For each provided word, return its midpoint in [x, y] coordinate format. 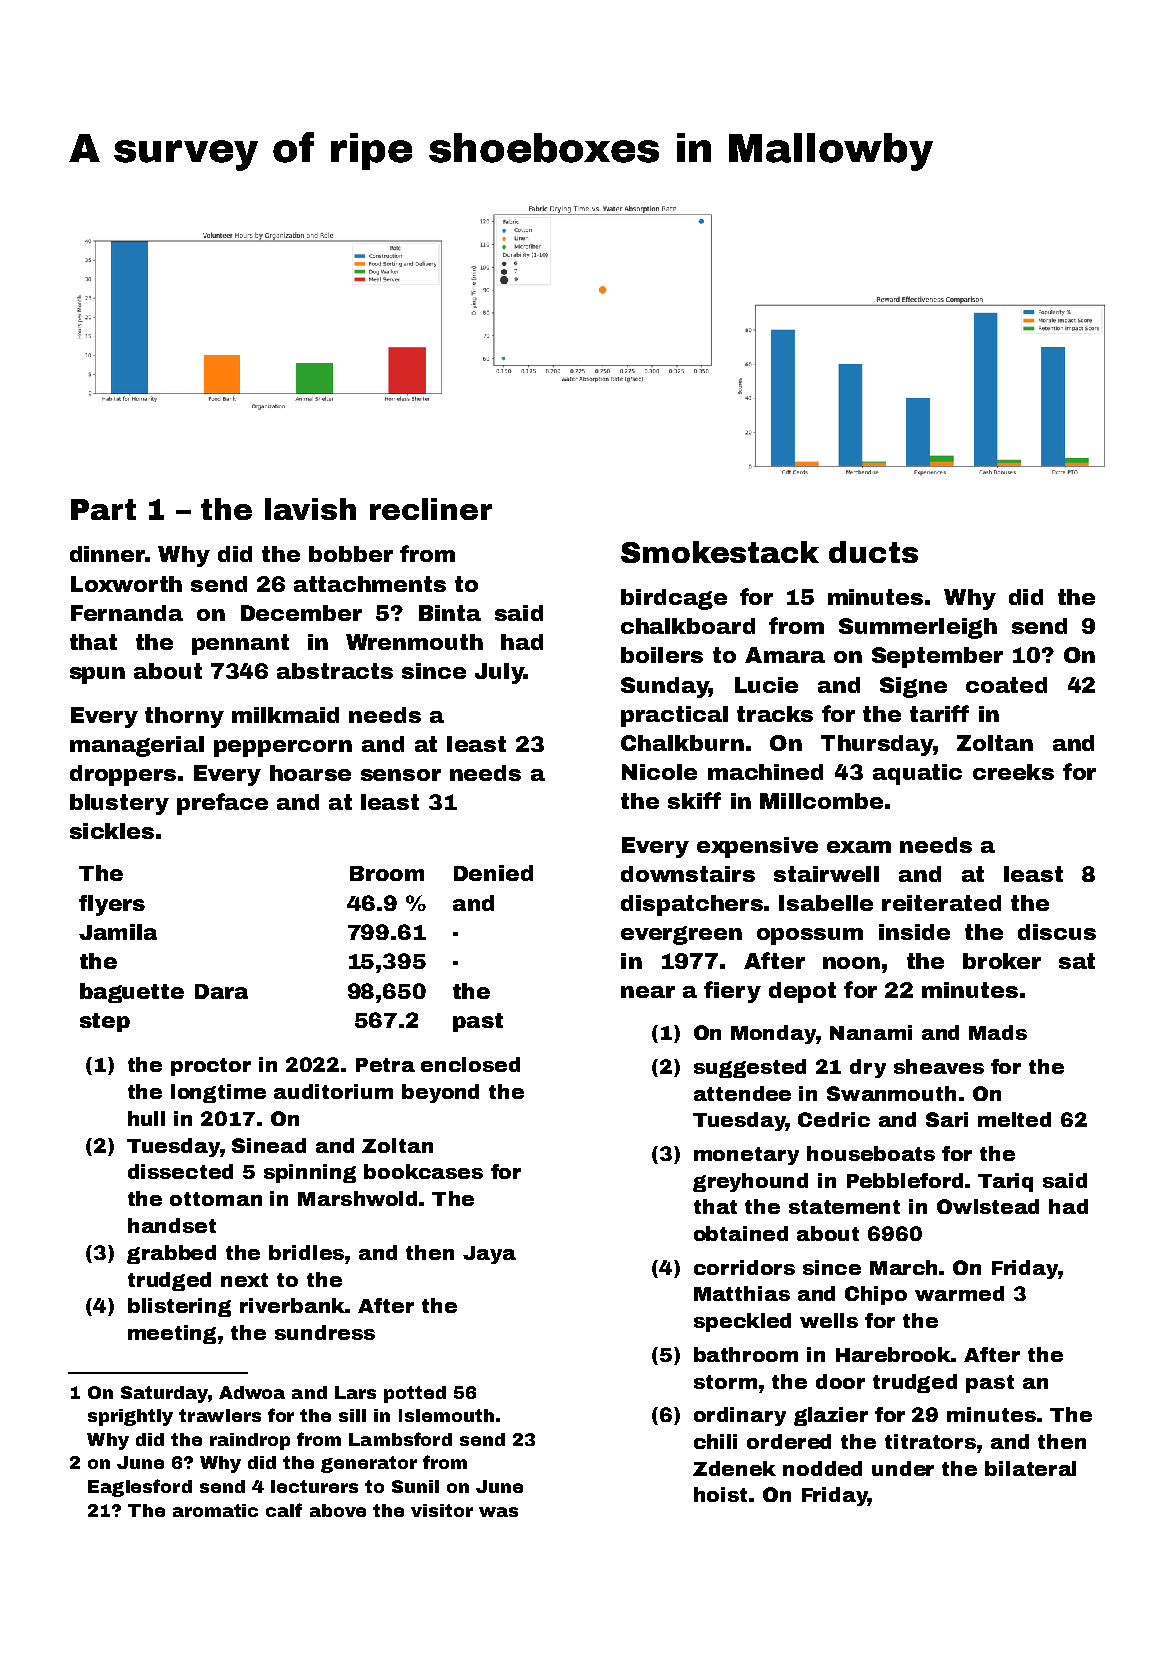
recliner [431, 509]
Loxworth [126, 584]
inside [914, 932]
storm [725, 1382]
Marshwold [357, 1198]
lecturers [314, 1486]
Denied [493, 873]
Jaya [489, 1255]
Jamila [118, 932]
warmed [959, 1293]
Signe [913, 687]
